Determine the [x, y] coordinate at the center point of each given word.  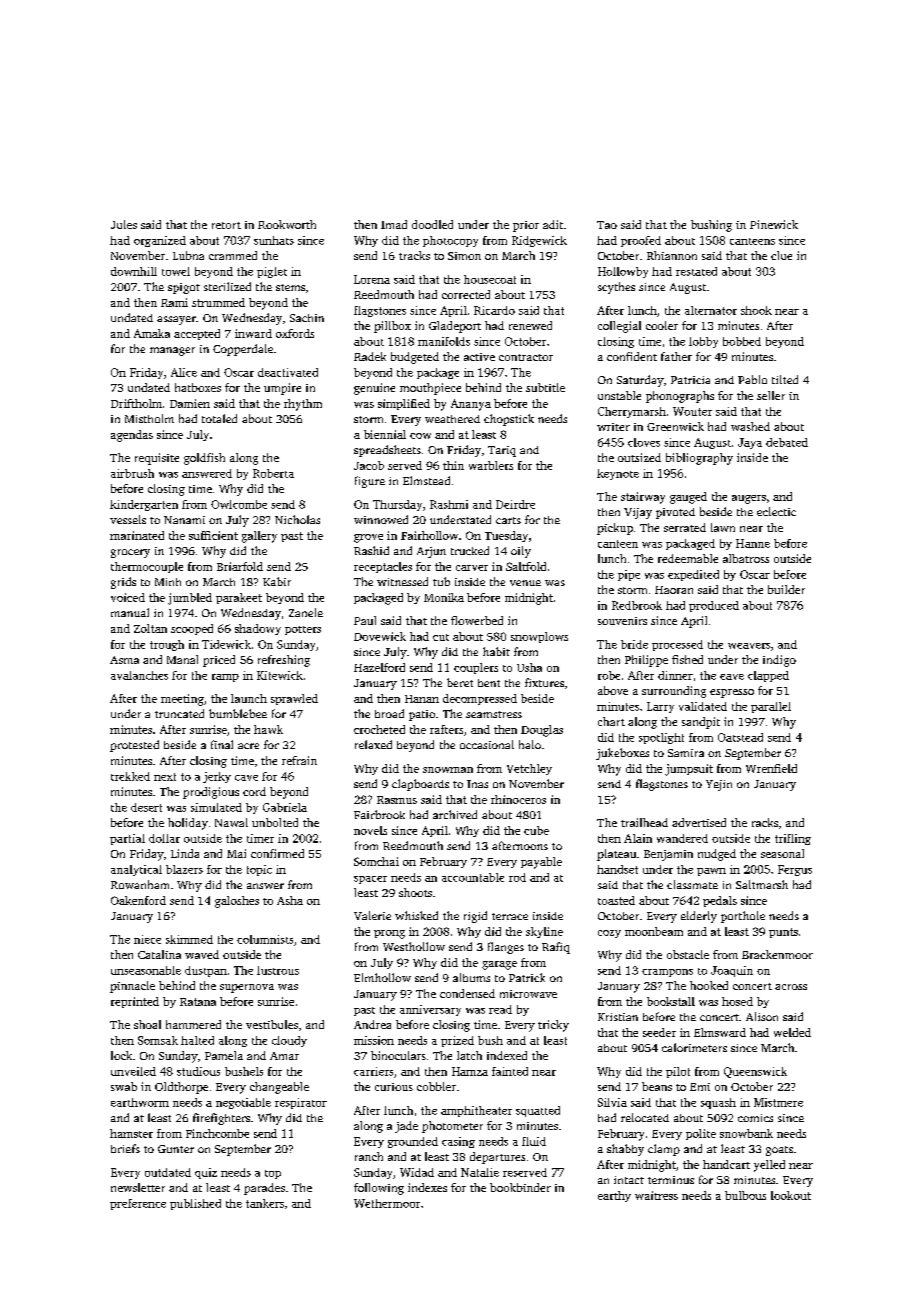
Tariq [502, 451]
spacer [370, 880]
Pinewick [774, 224]
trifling [793, 839]
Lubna [188, 255]
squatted [538, 1111]
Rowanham [140, 884]
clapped [768, 676]
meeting [182, 700]
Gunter [176, 1149]
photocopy [450, 241]
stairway [643, 498]
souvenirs [622, 621]
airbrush [132, 473]
